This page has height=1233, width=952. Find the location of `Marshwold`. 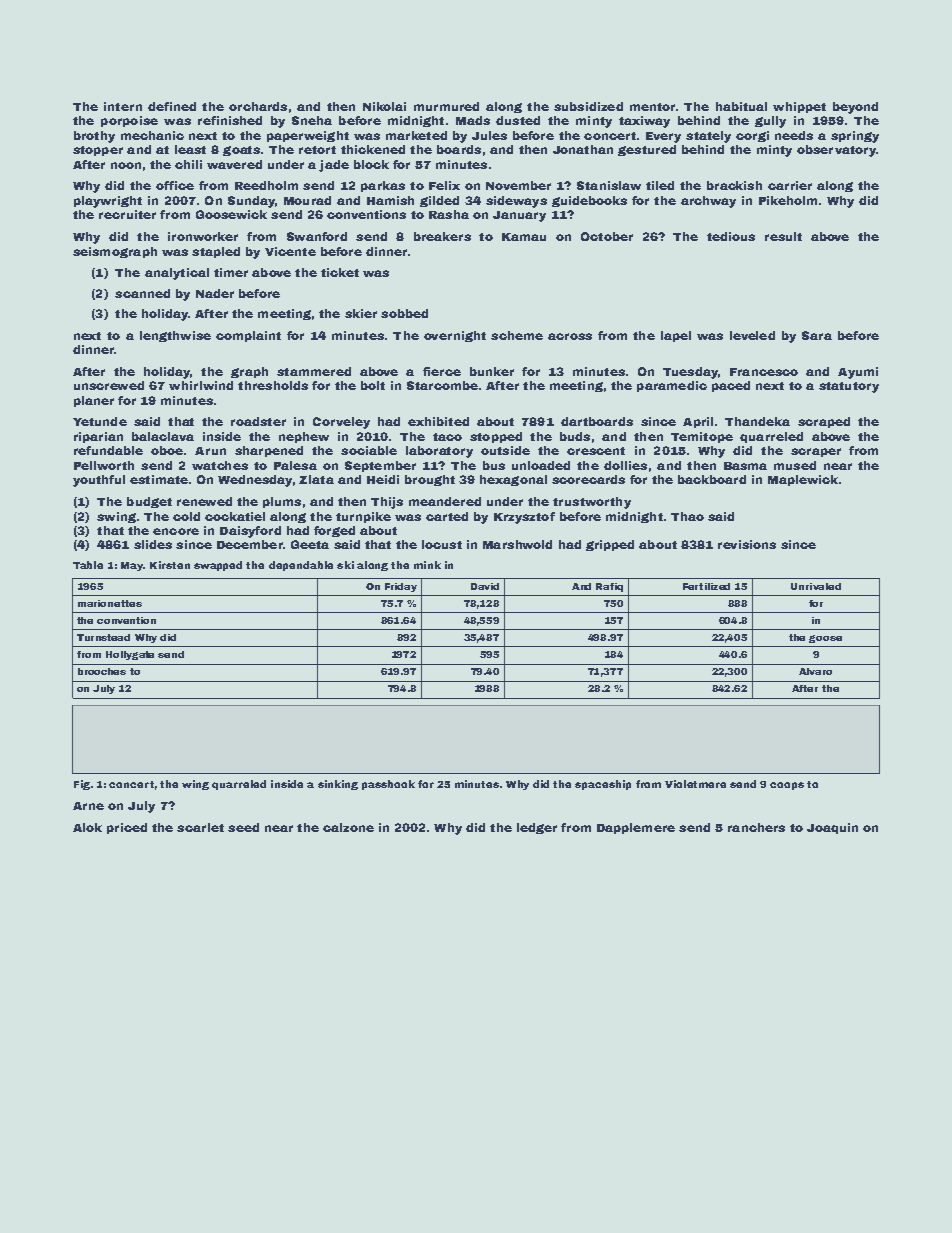

Marshwold is located at coordinates (517, 544).
